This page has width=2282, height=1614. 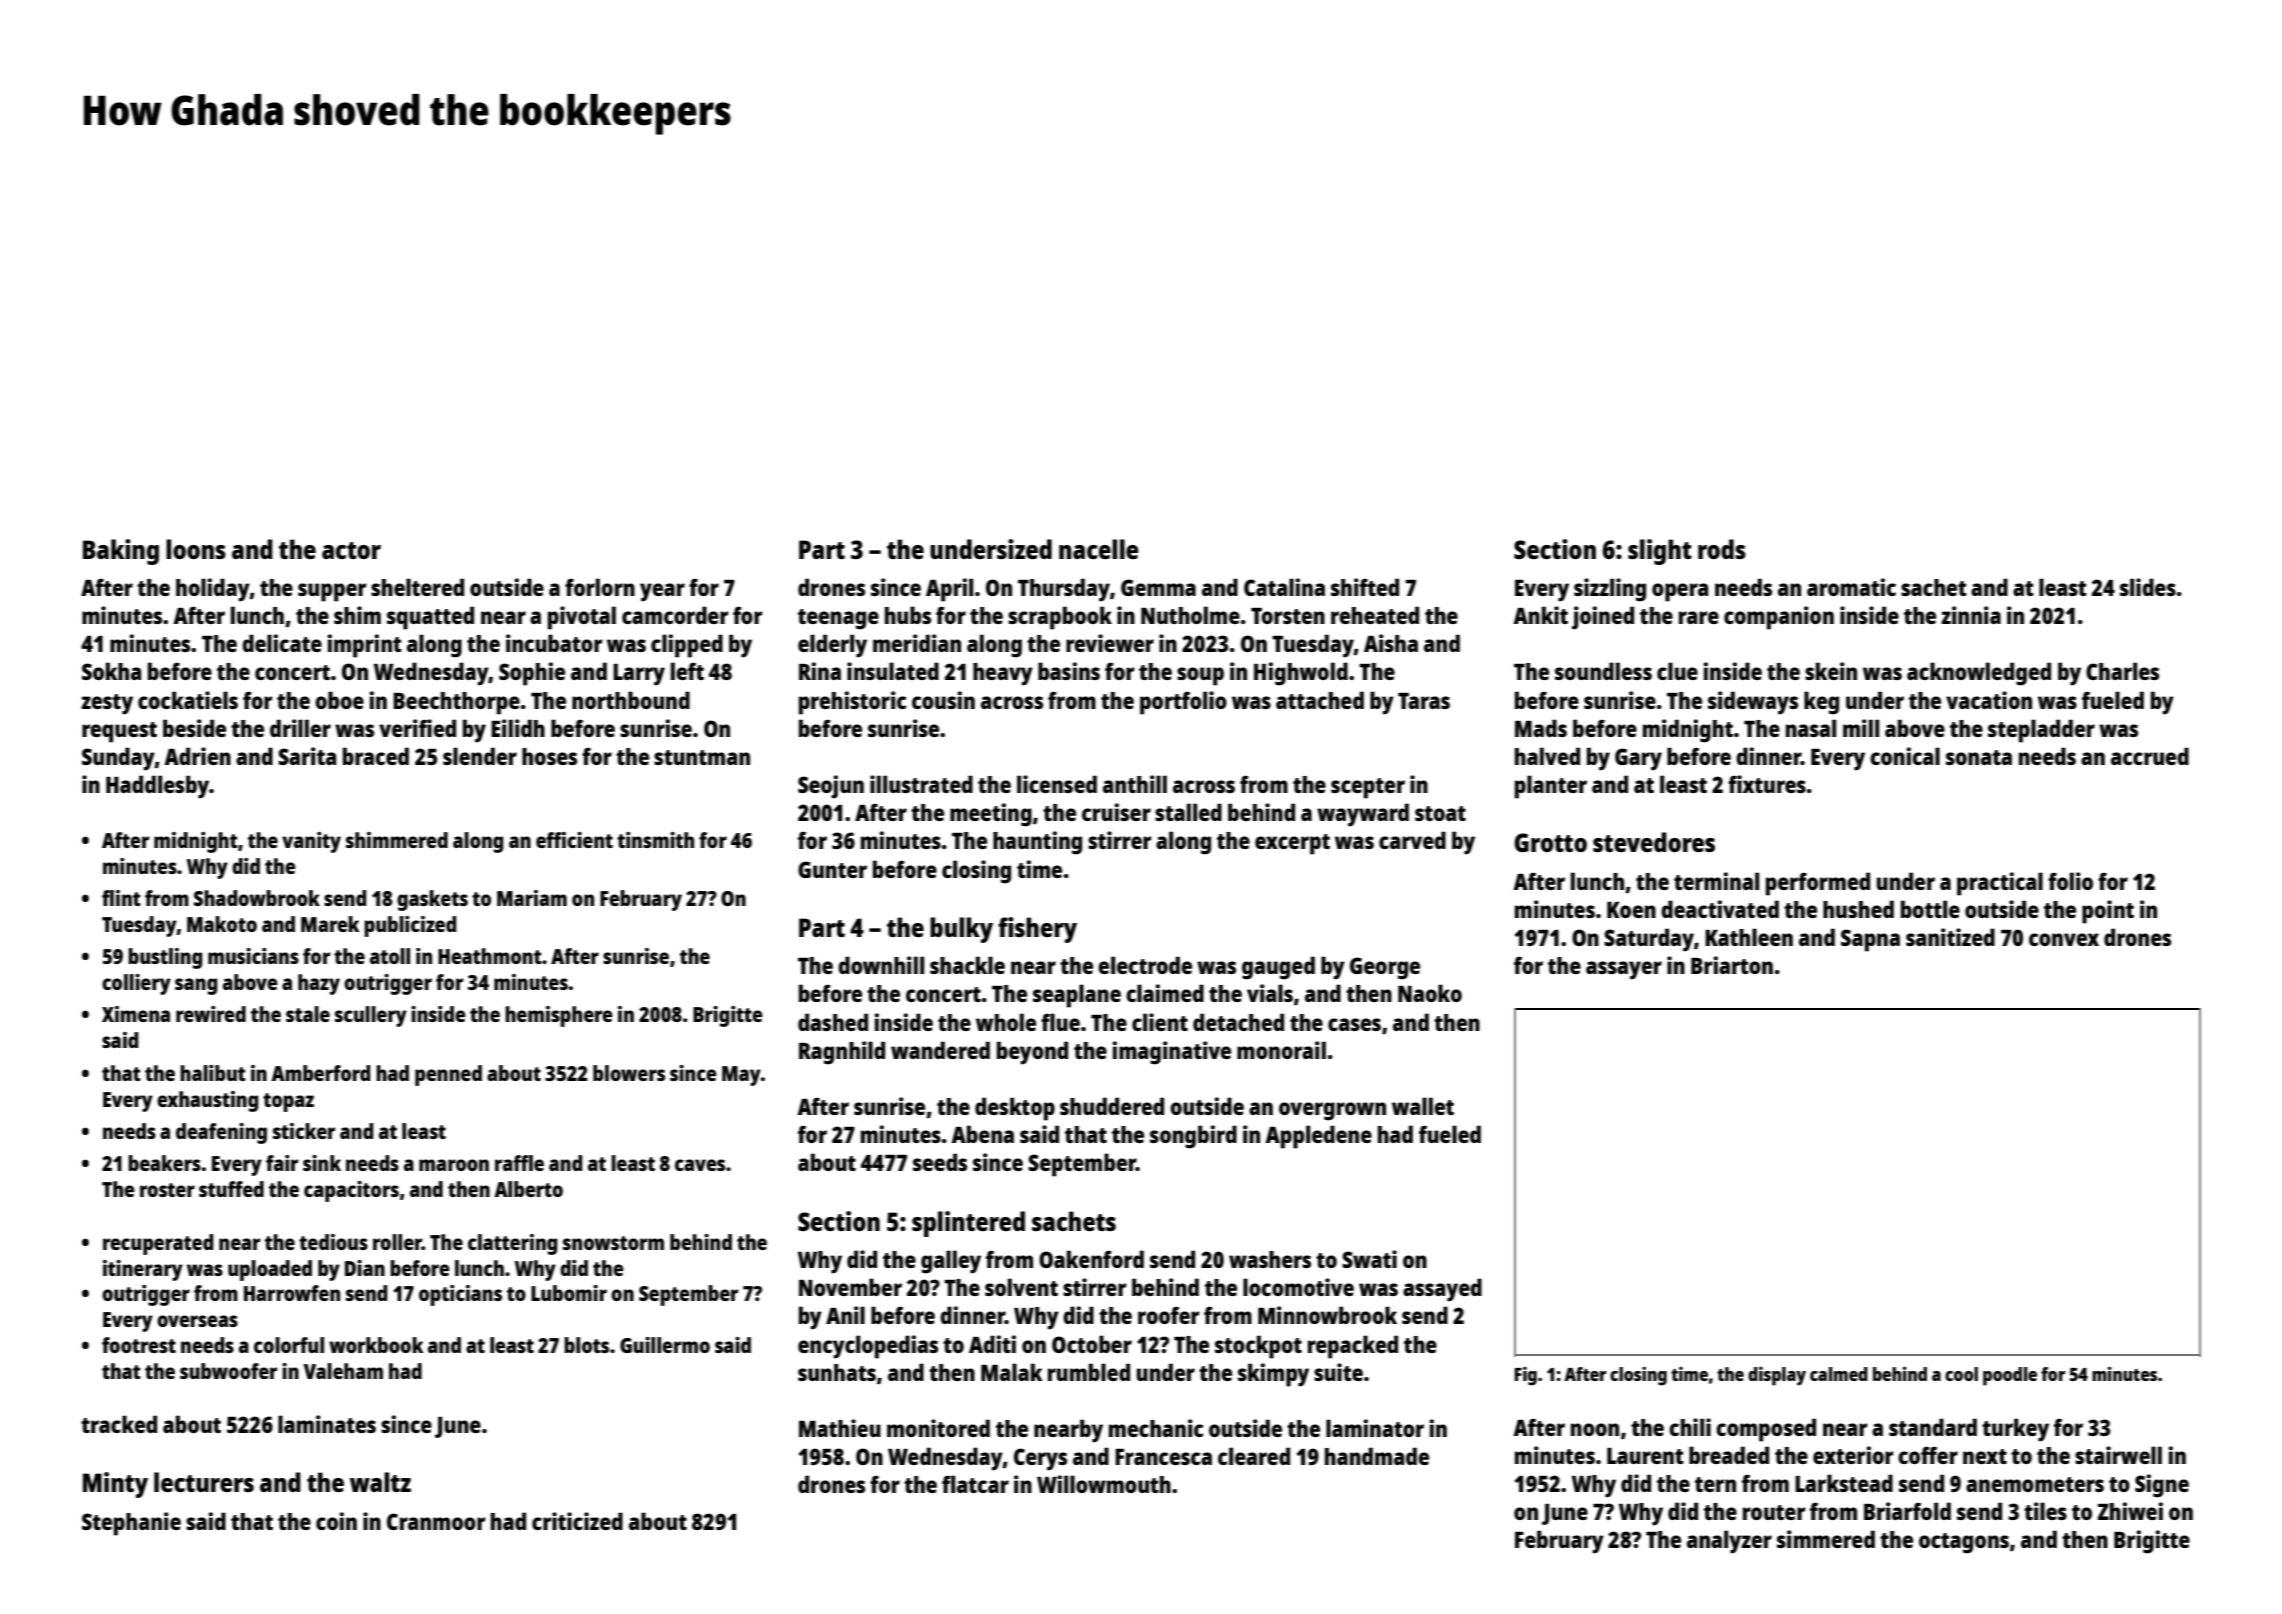 I want to click on aromatic, so click(x=1851, y=587).
